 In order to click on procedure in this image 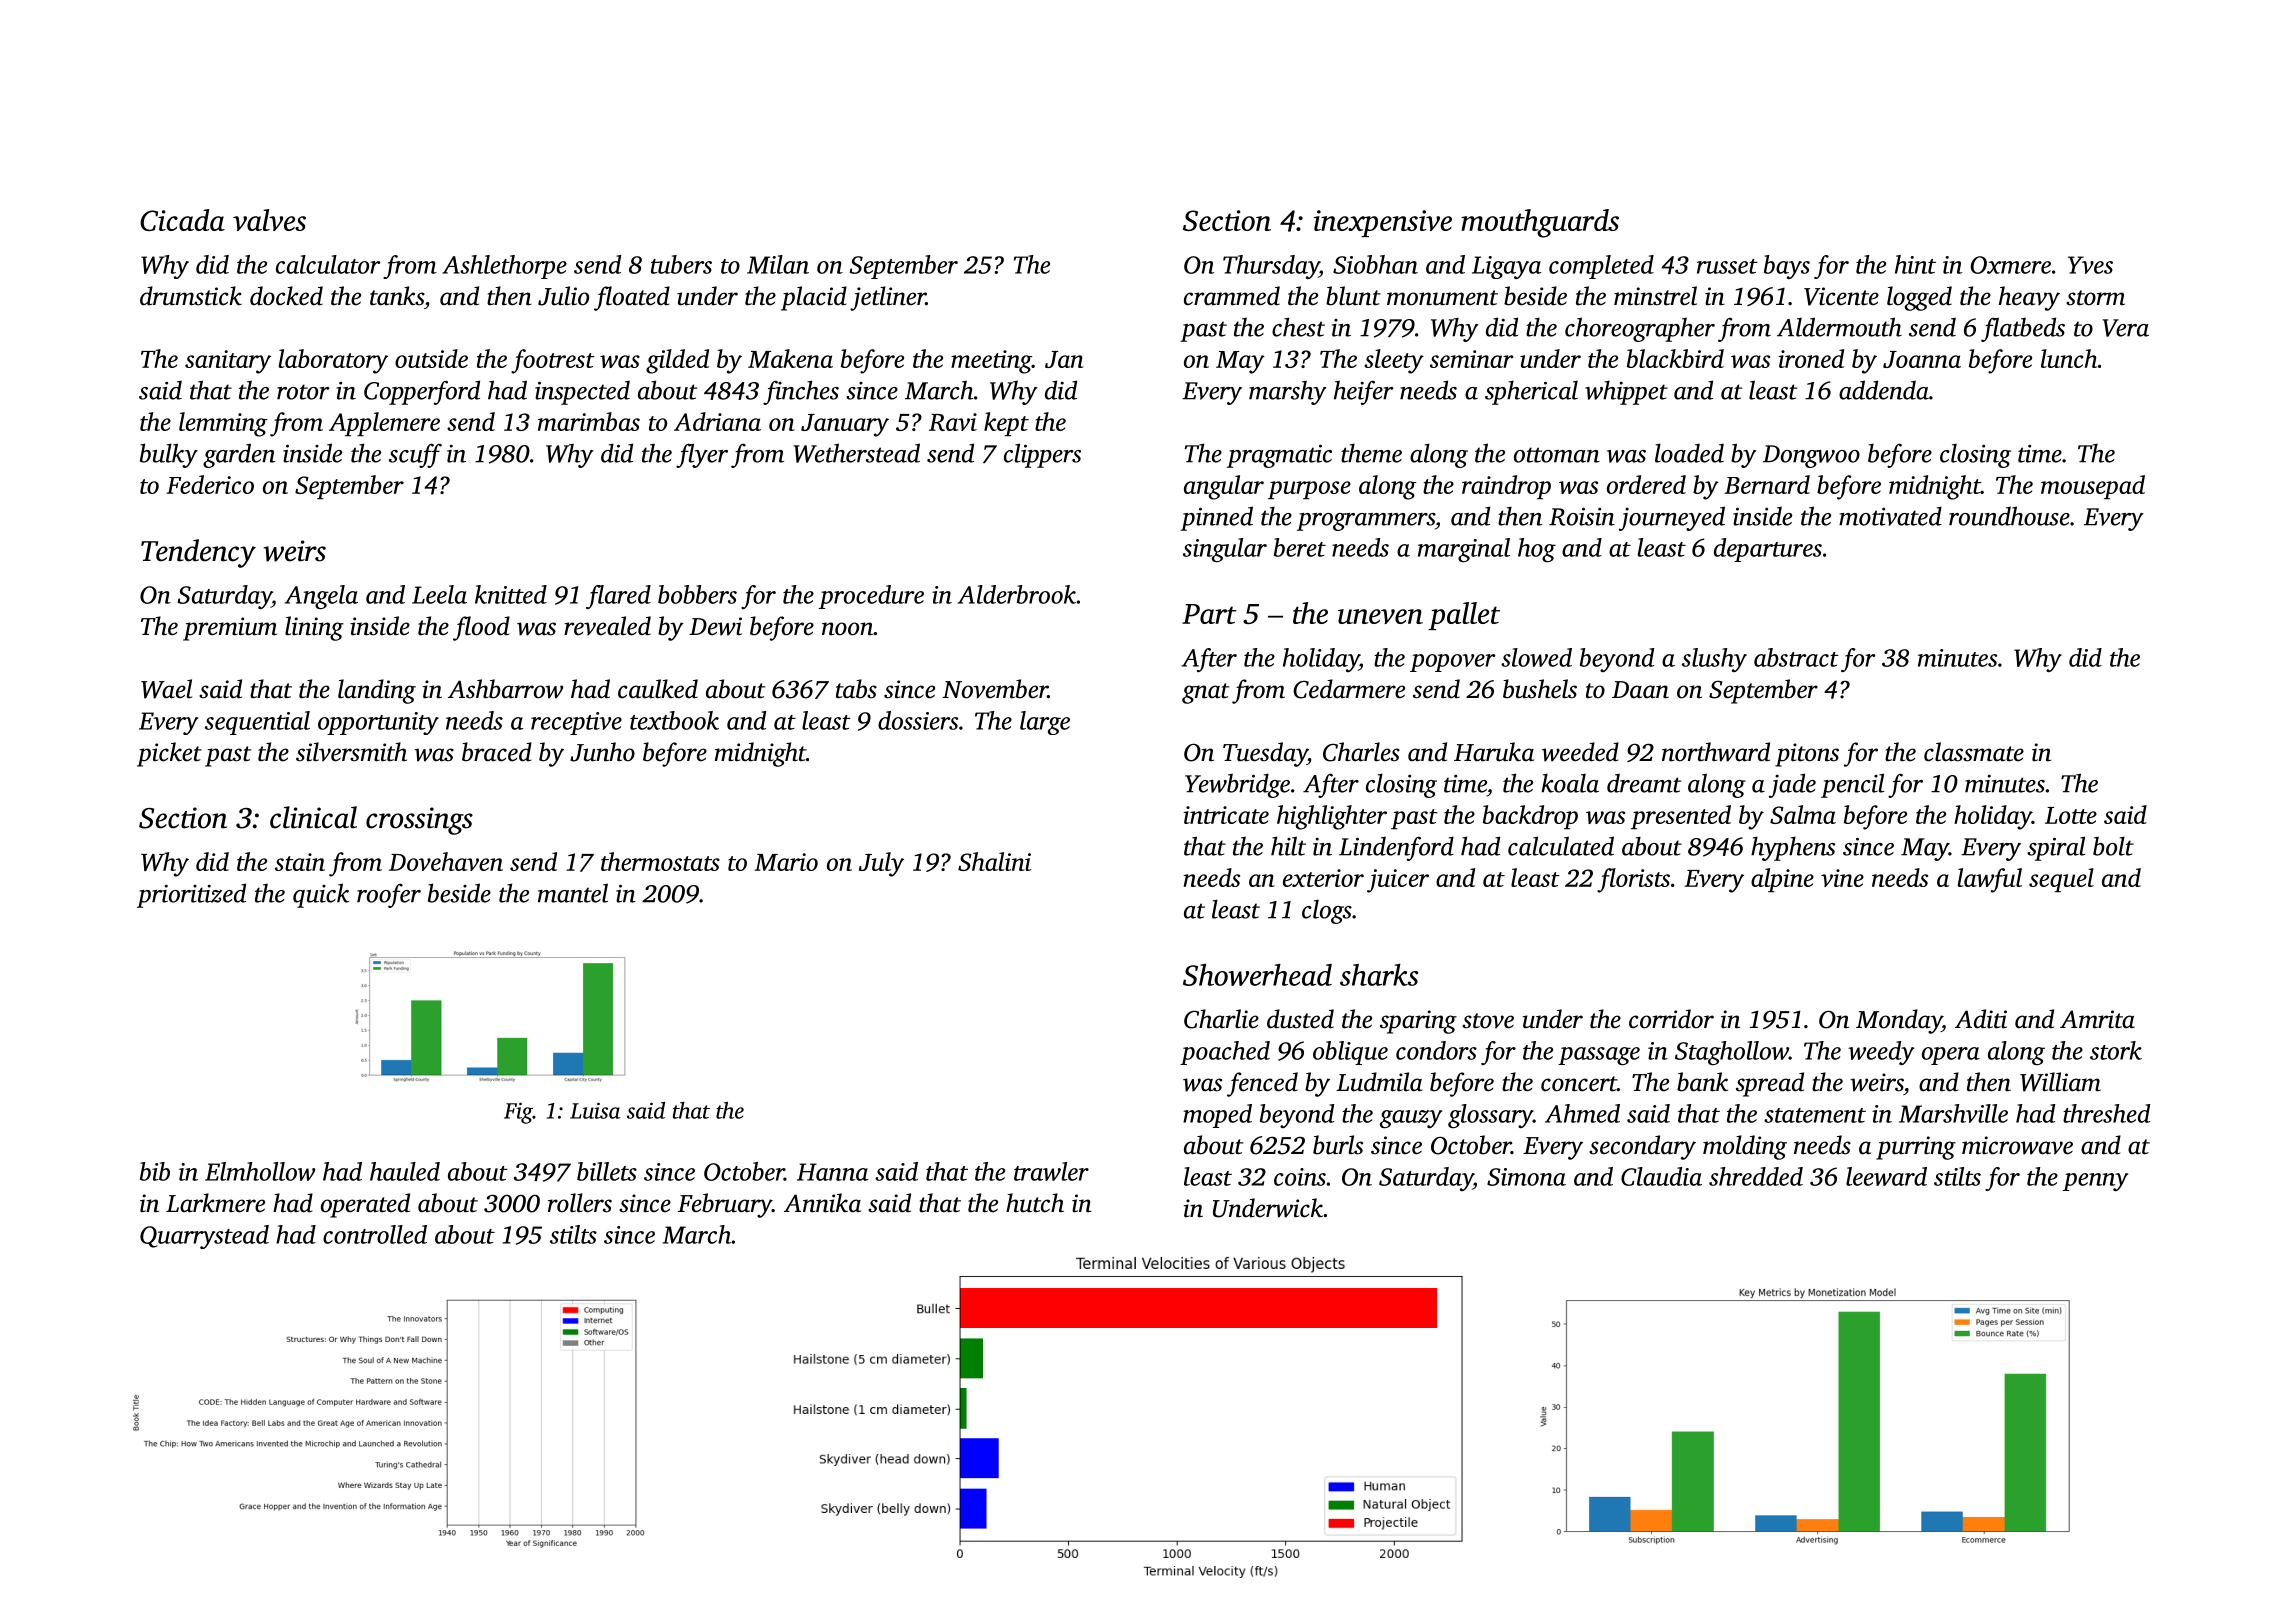, I will do `click(871, 597)`.
